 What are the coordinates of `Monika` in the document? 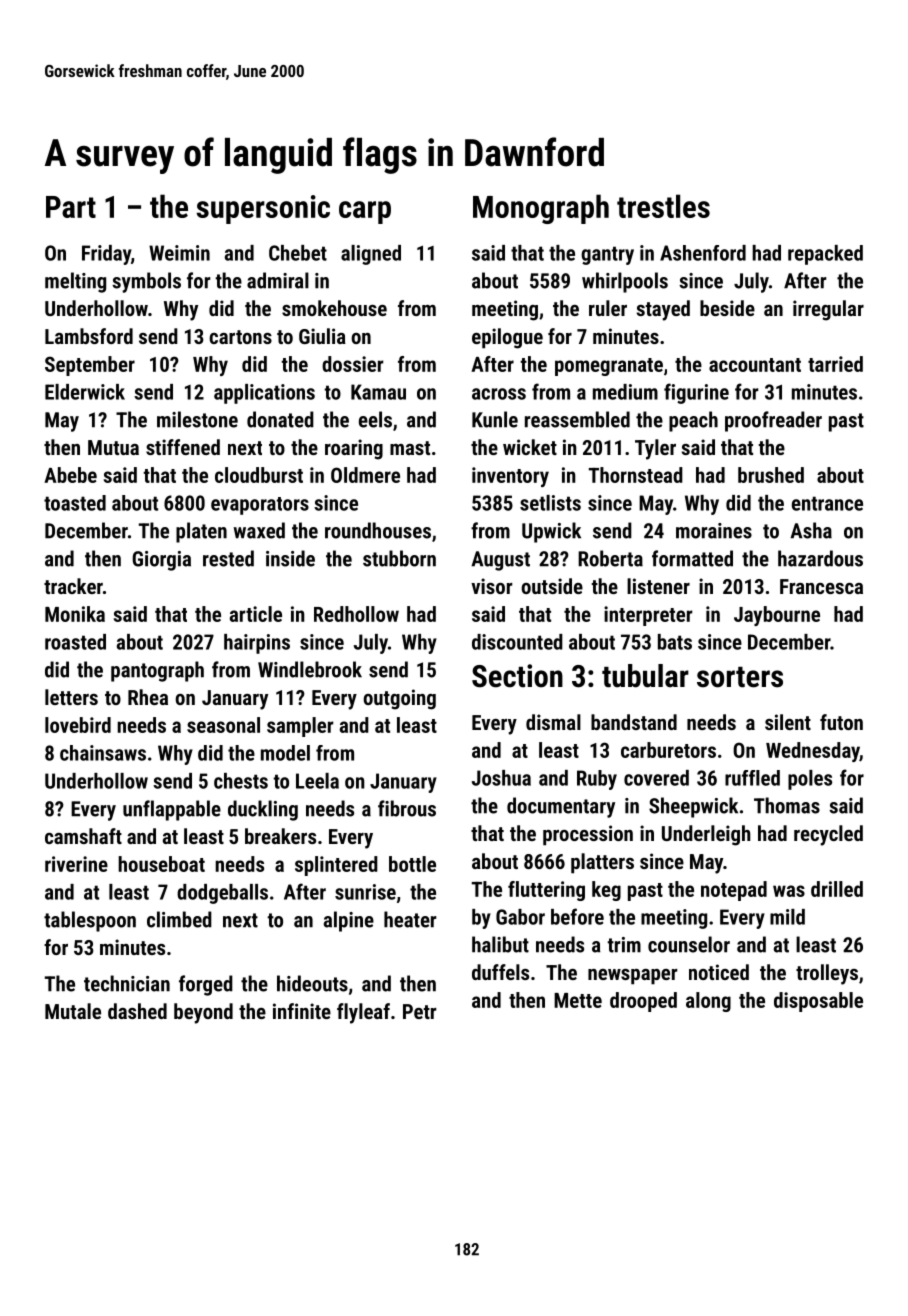 It's located at (75, 614).
